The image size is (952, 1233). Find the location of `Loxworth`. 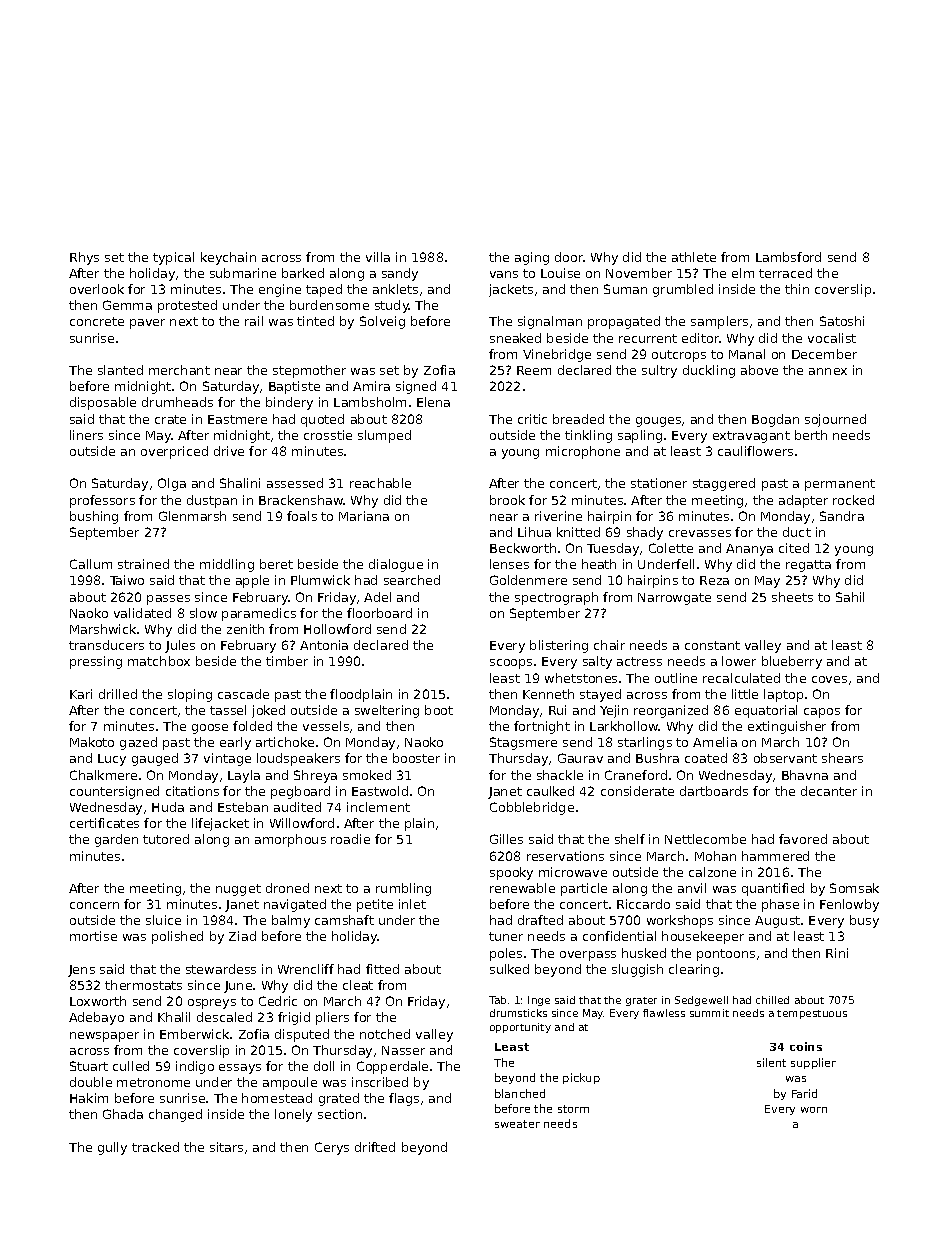

Loxworth is located at coordinates (98, 1001).
